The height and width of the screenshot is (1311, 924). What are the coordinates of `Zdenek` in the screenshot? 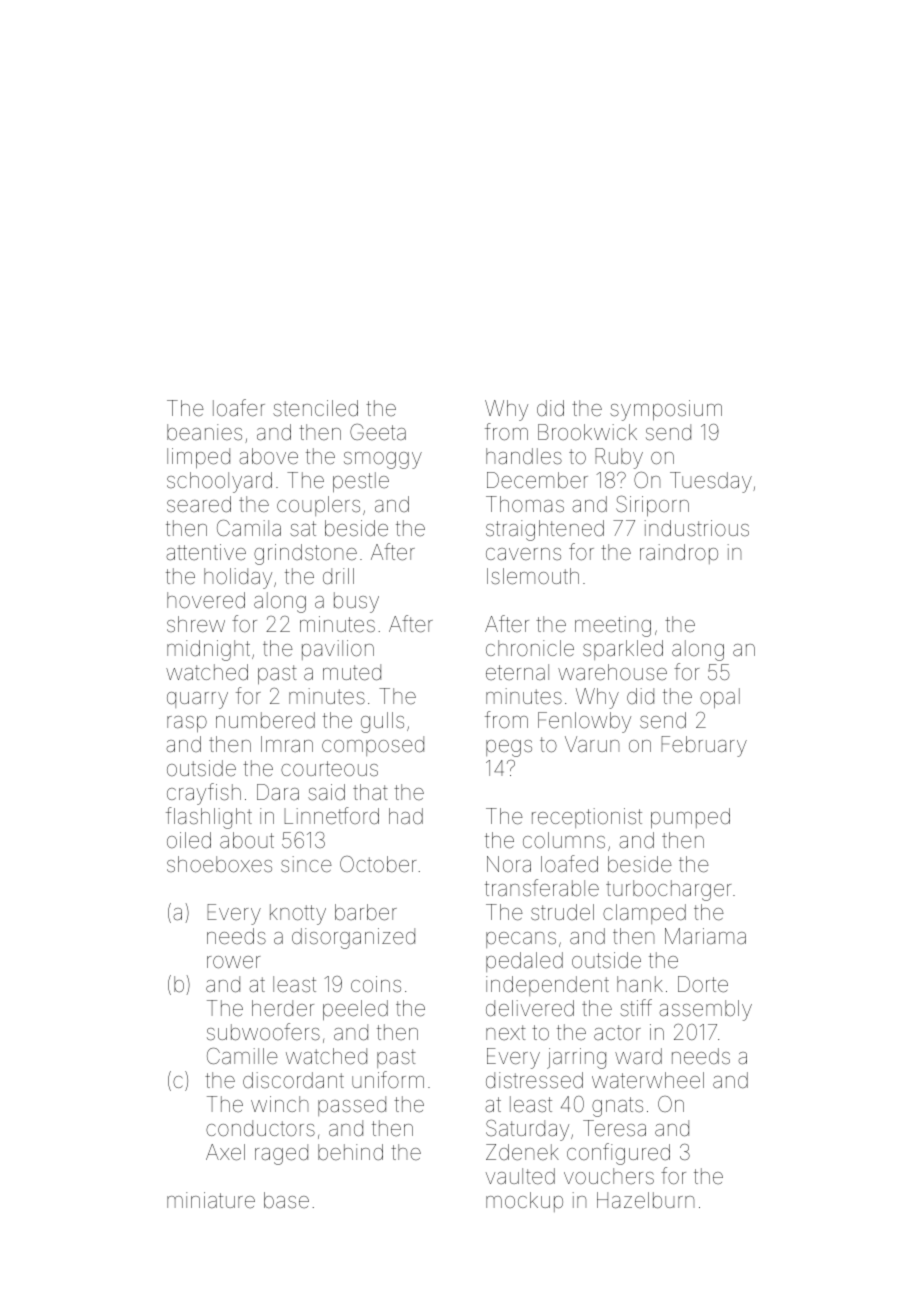 It's located at (522, 1152).
